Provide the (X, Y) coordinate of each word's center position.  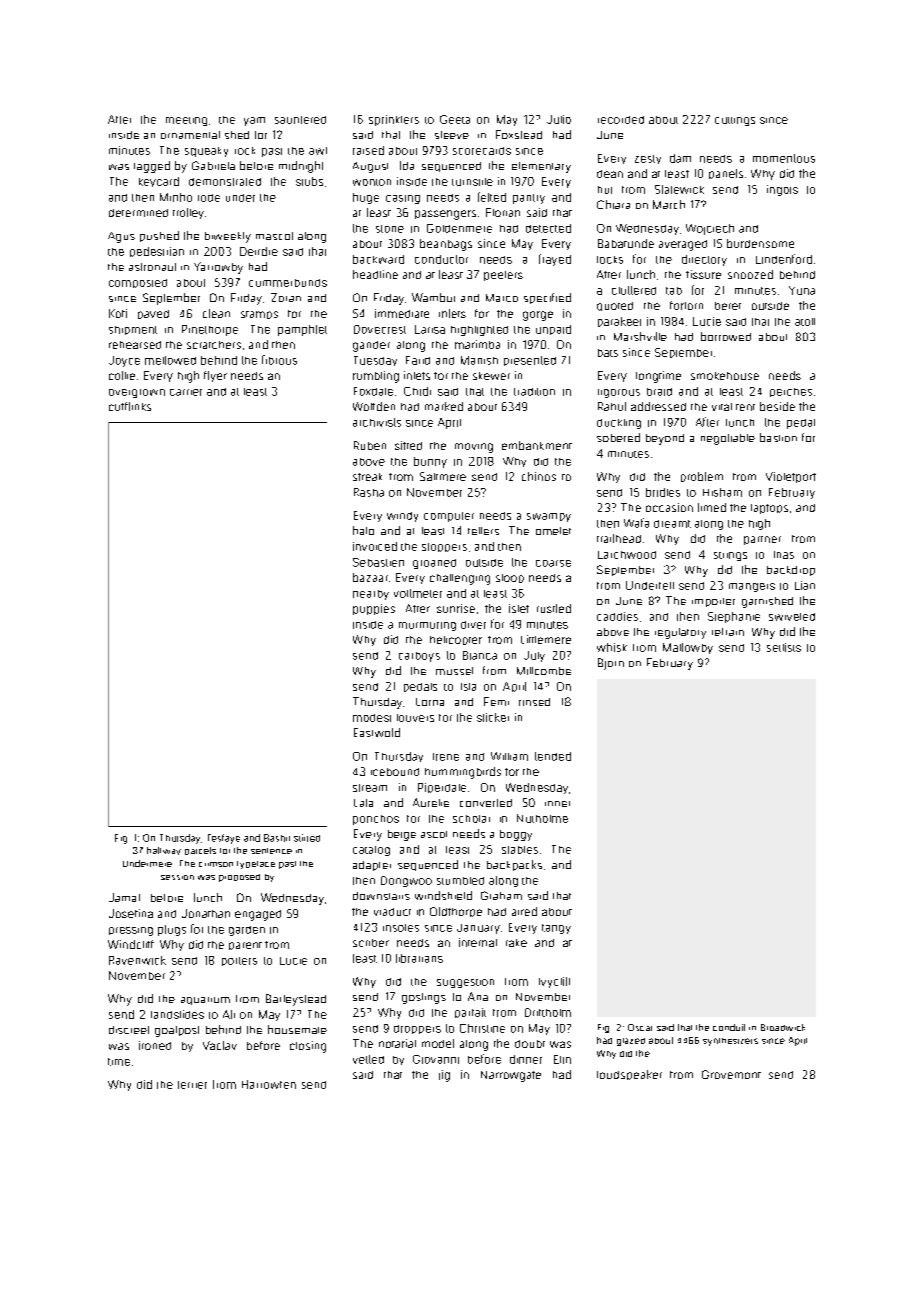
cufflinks (130, 406)
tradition (534, 392)
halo (363, 530)
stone (390, 229)
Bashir (277, 838)
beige (402, 835)
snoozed (750, 274)
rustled (554, 608)
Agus (121, 237)
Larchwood (627, 555)
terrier (192, 1085)
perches (791, 392)
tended (553, 756)
